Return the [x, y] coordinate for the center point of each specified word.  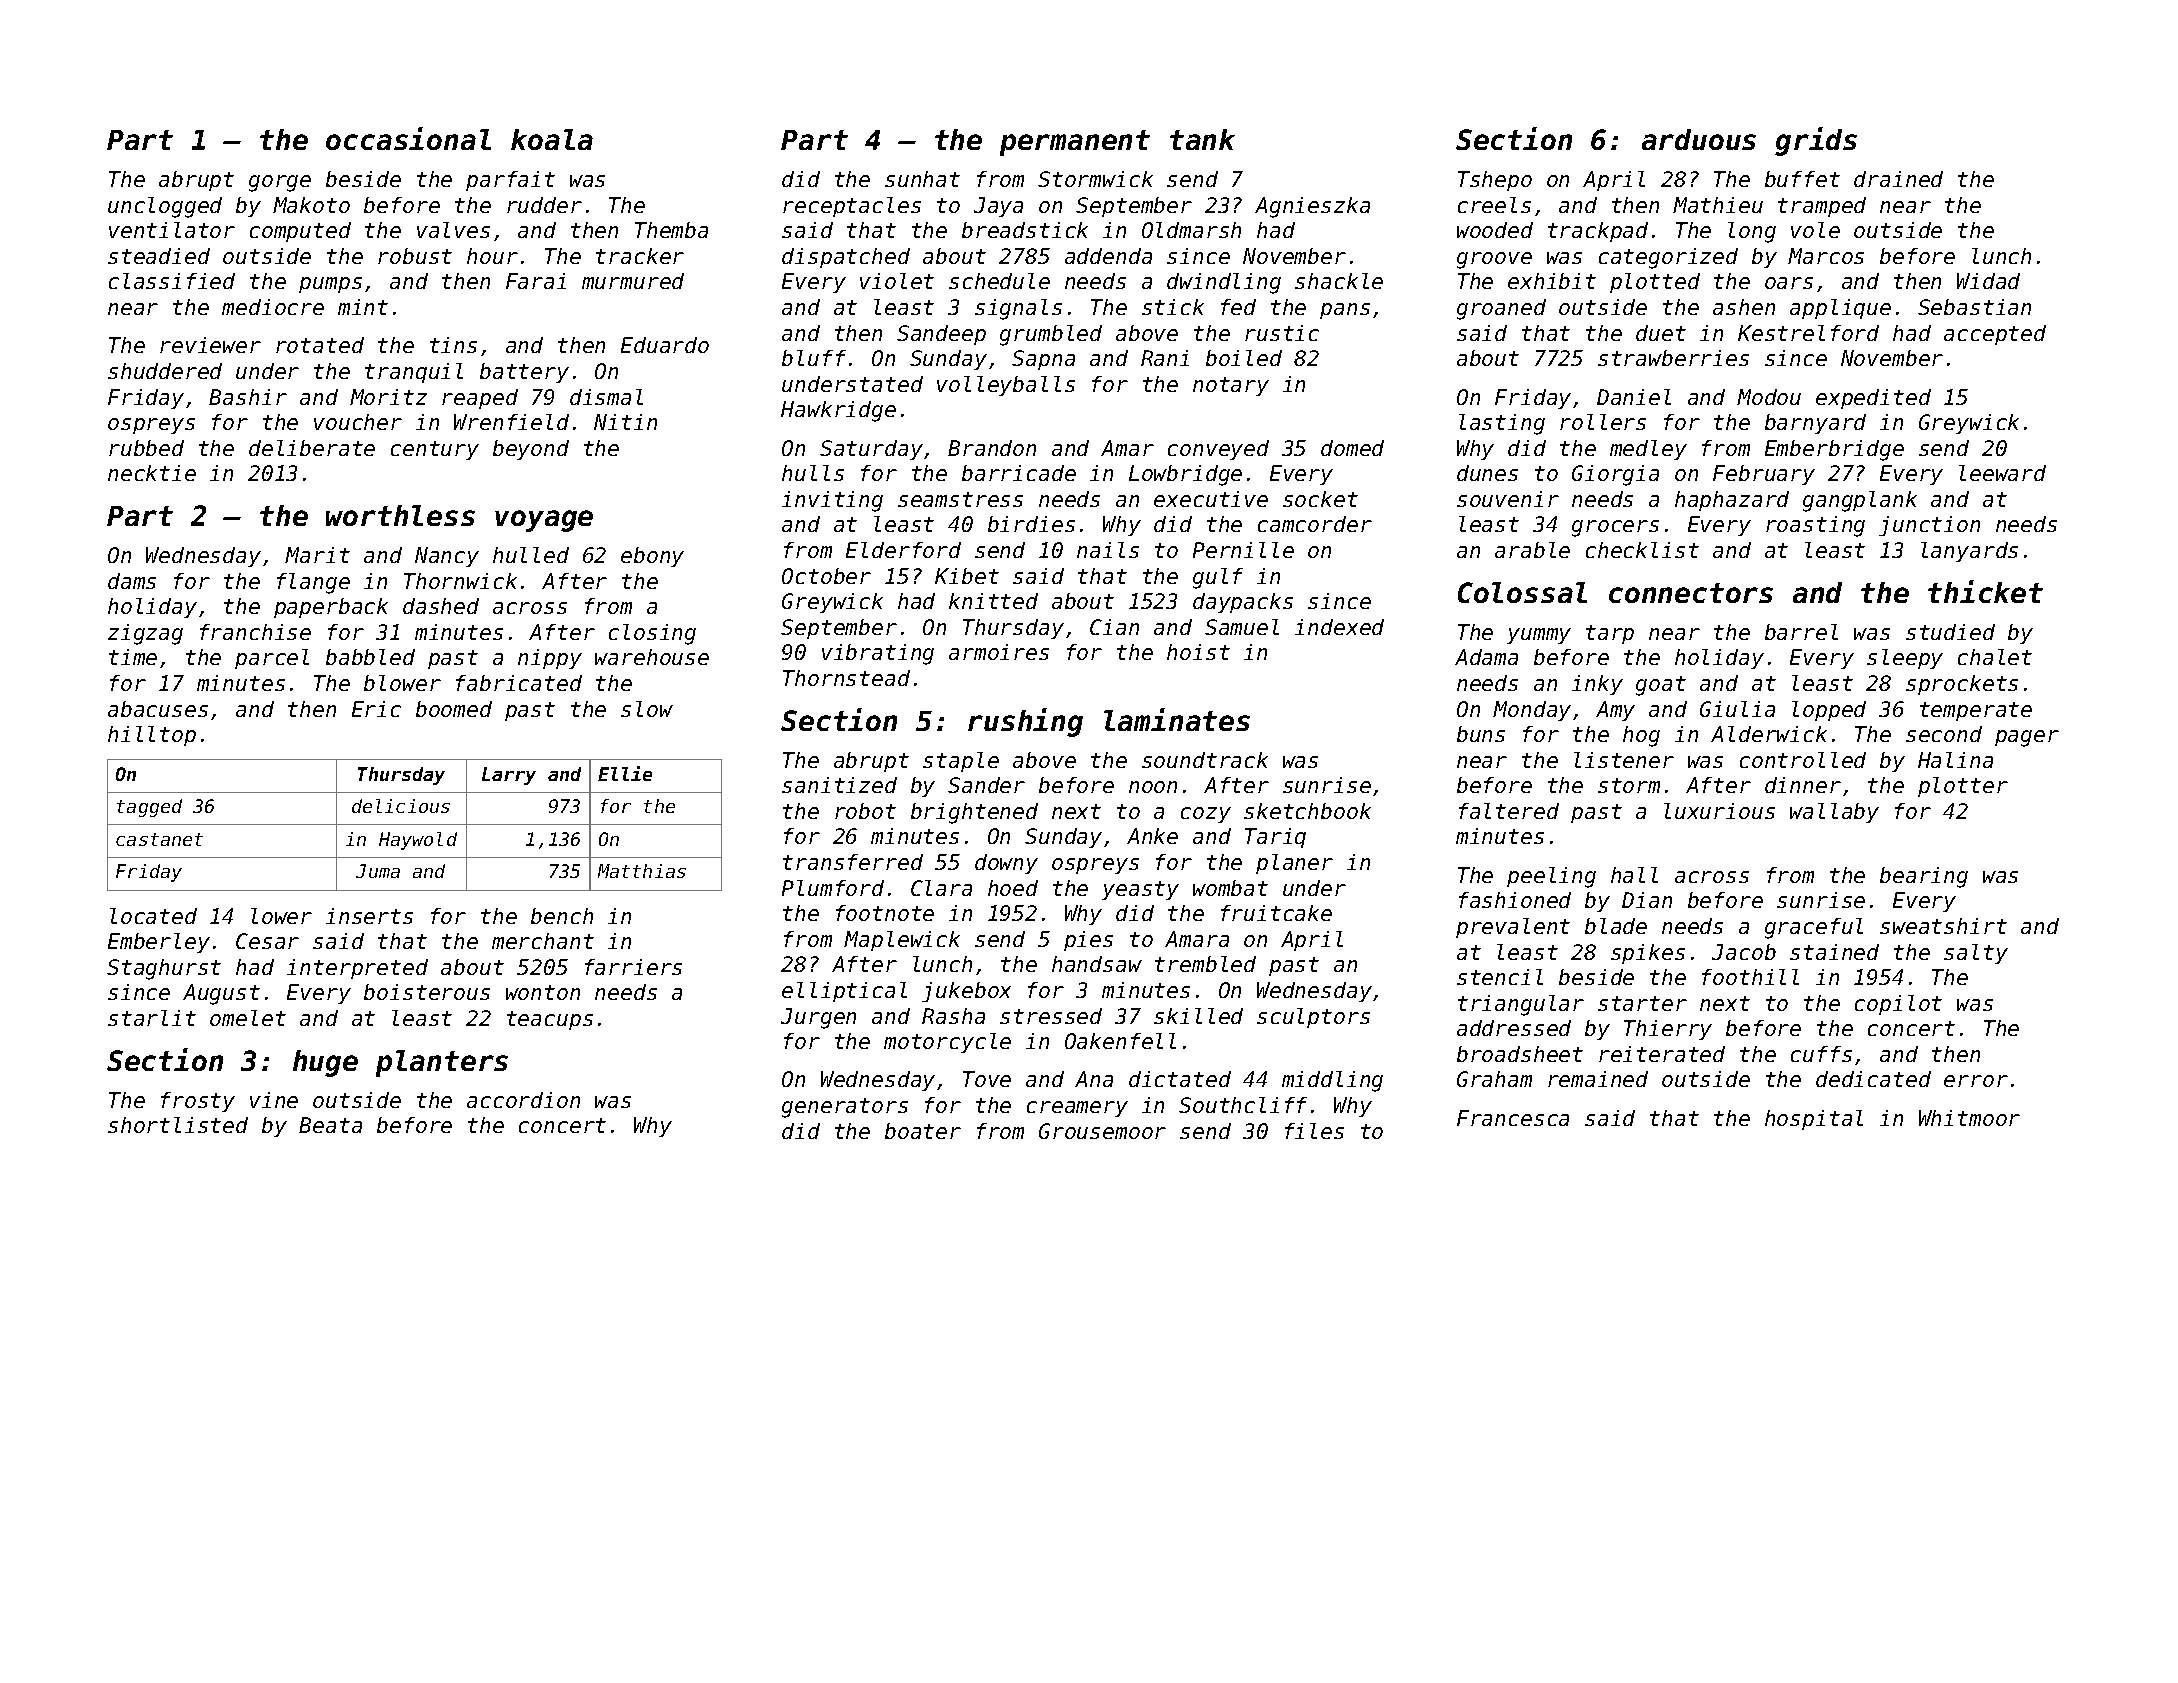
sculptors [1313, 1018]
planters [442, 1063]
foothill [1750, 977]
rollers [1603, 422]
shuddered [165, 371]
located [153, 916]
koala [552, 139]
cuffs [1821, 1054]
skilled [1198, 1016]
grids [1816, 141]
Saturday [871, 450]
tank [1202, 139]
